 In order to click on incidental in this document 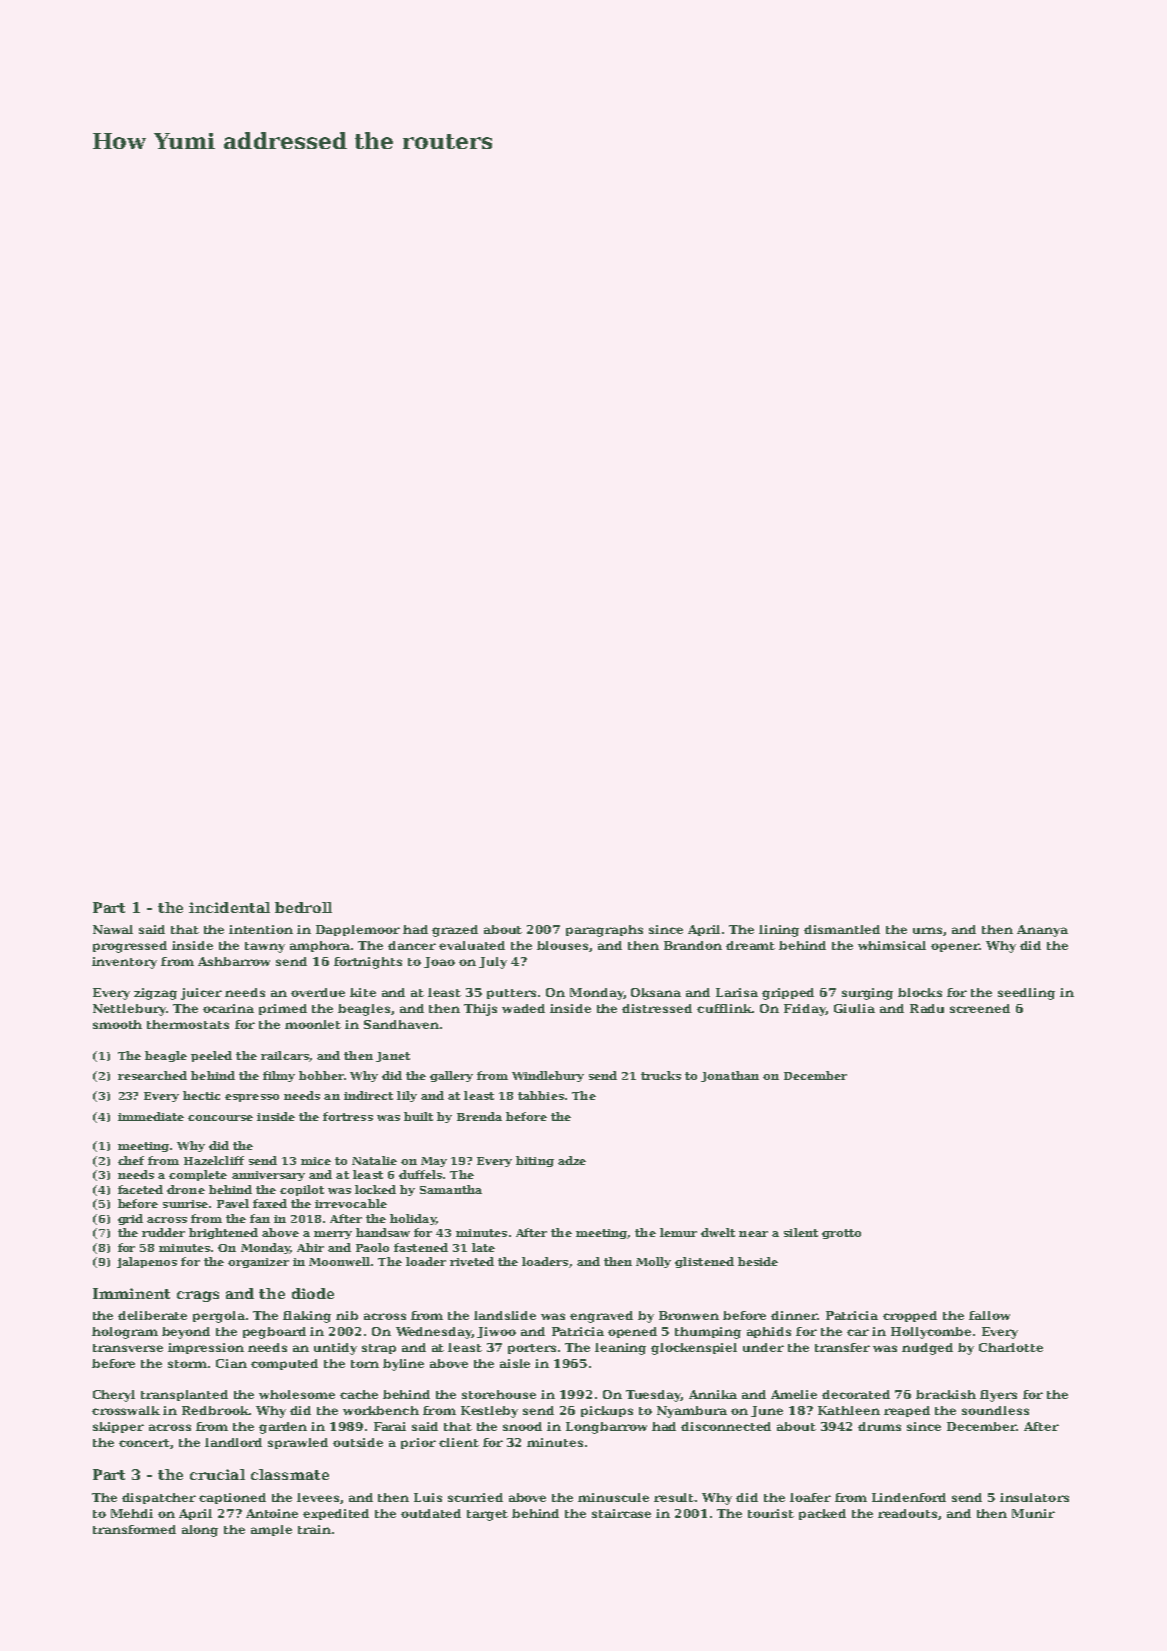, I will do `click(229, 907)`.
